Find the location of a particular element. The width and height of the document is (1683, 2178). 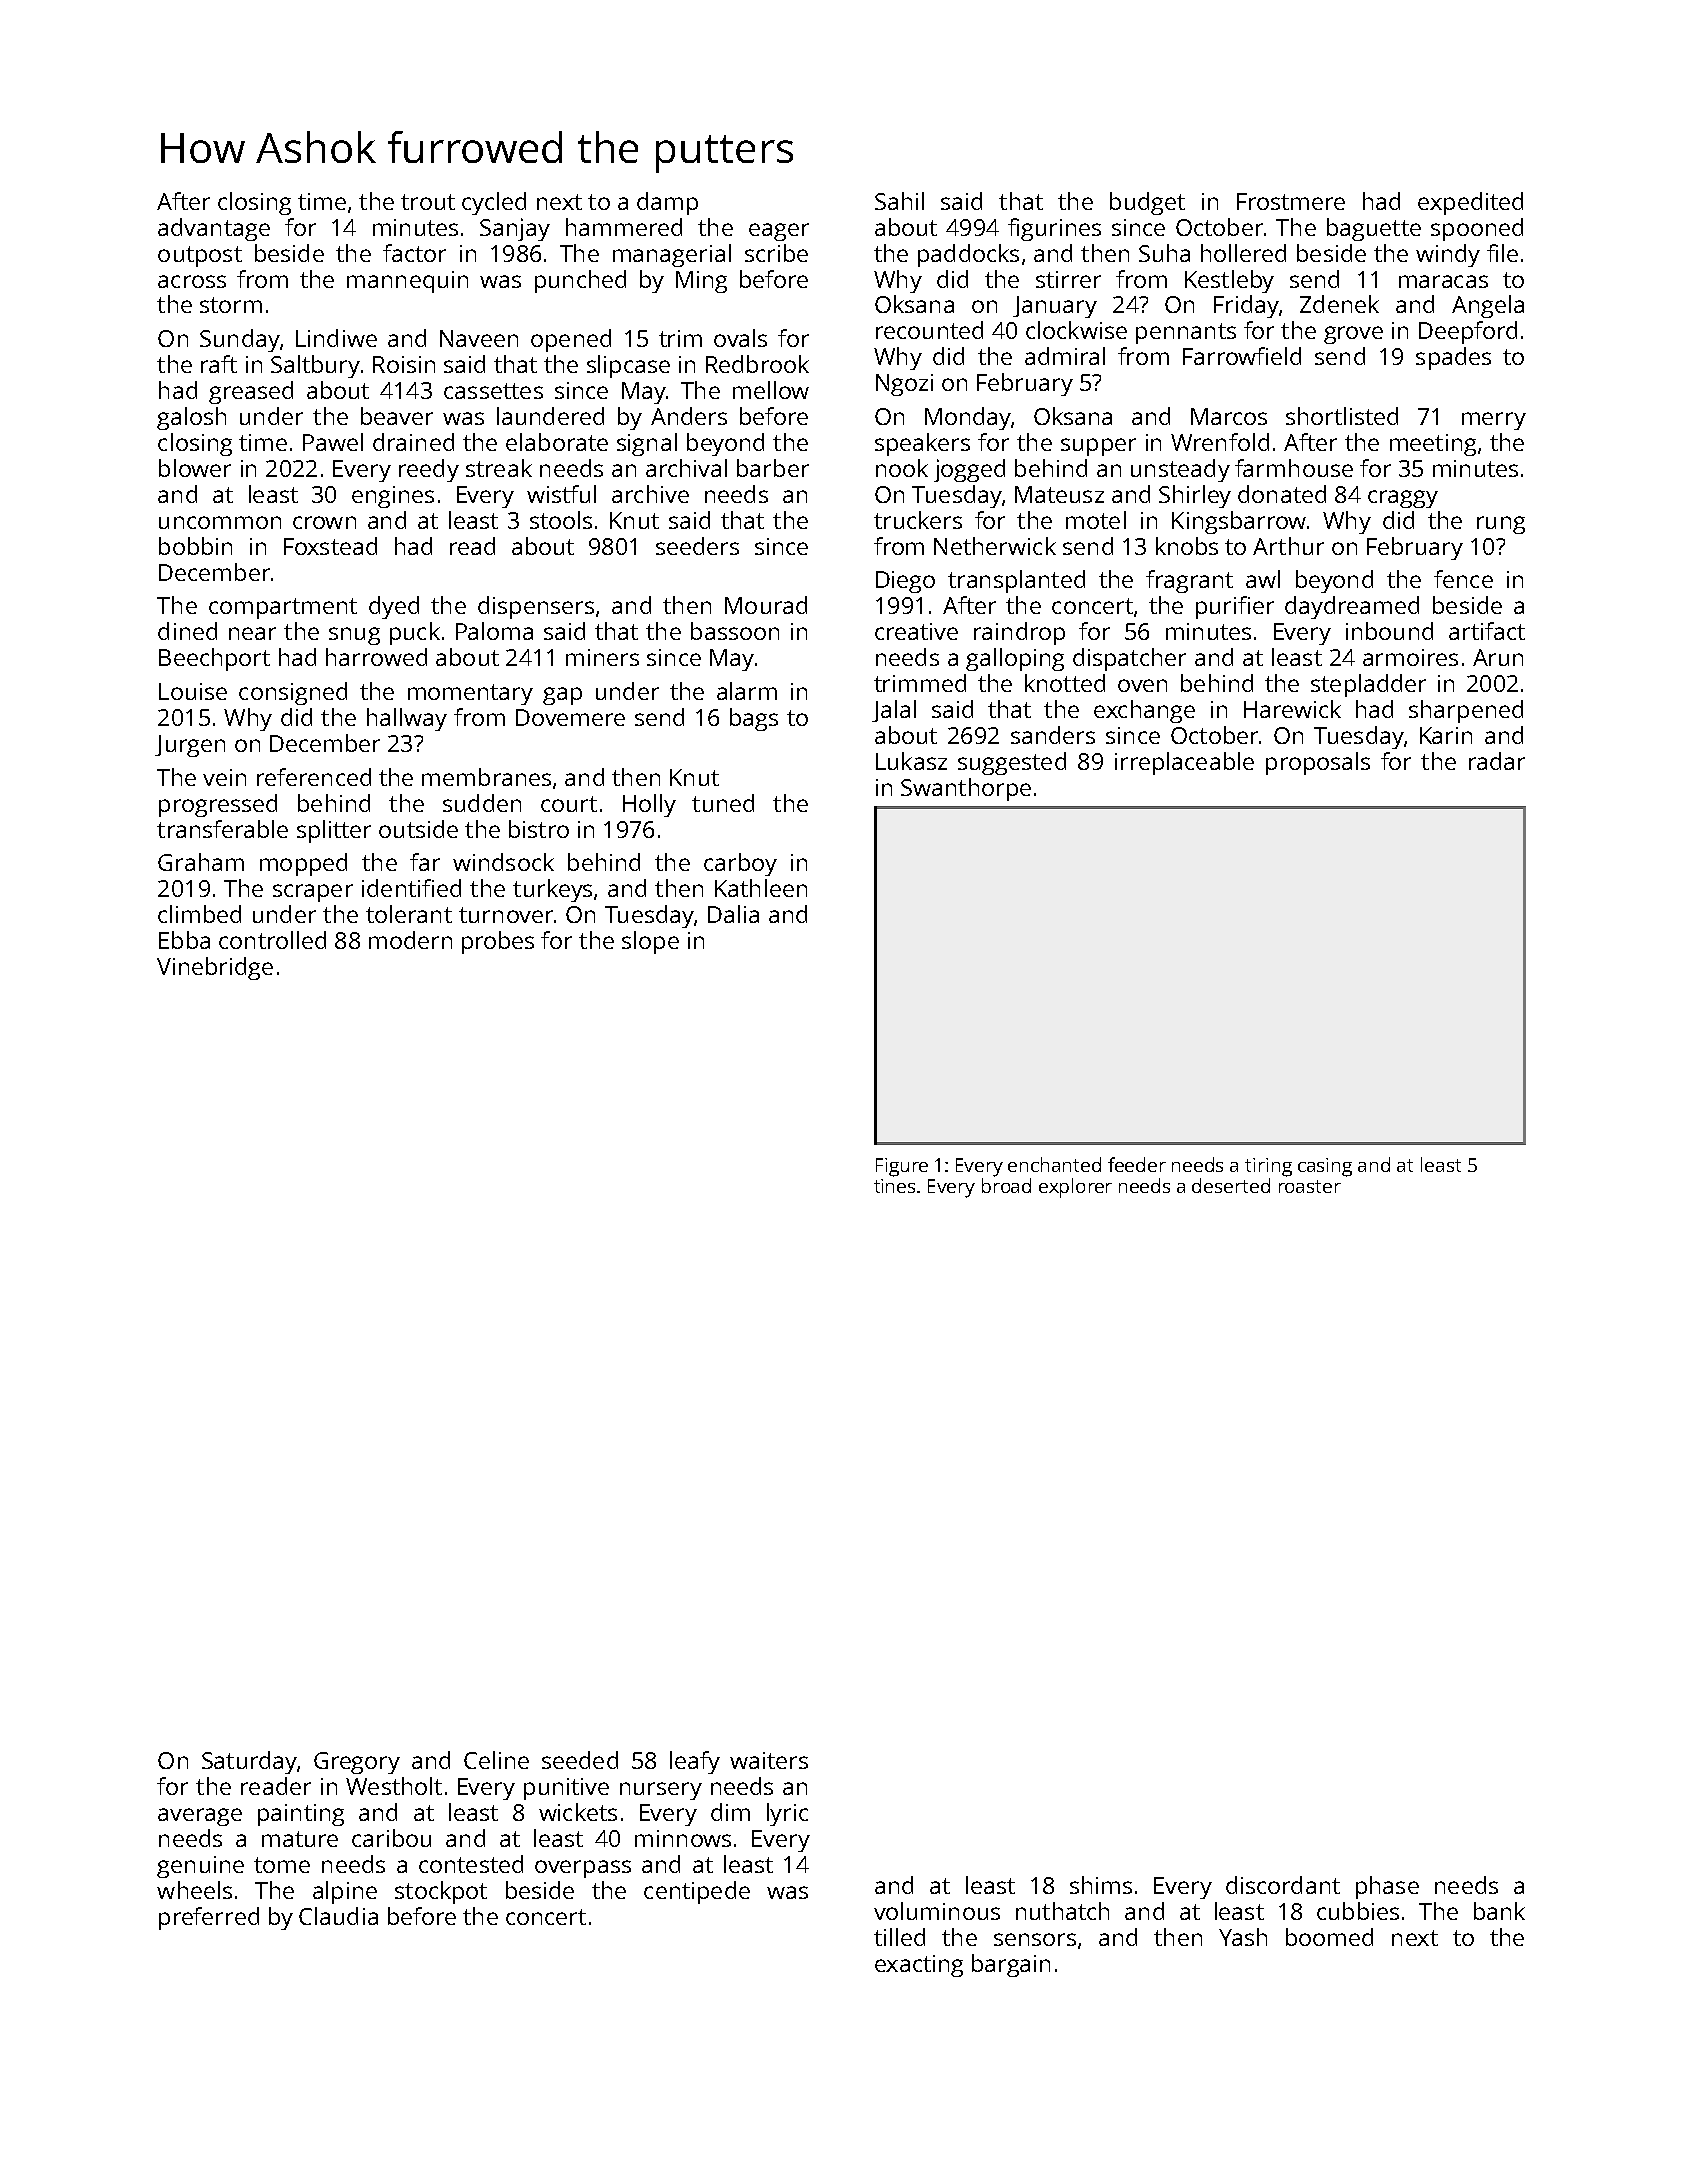

Claudia is located at coordinates (338, 1916).
